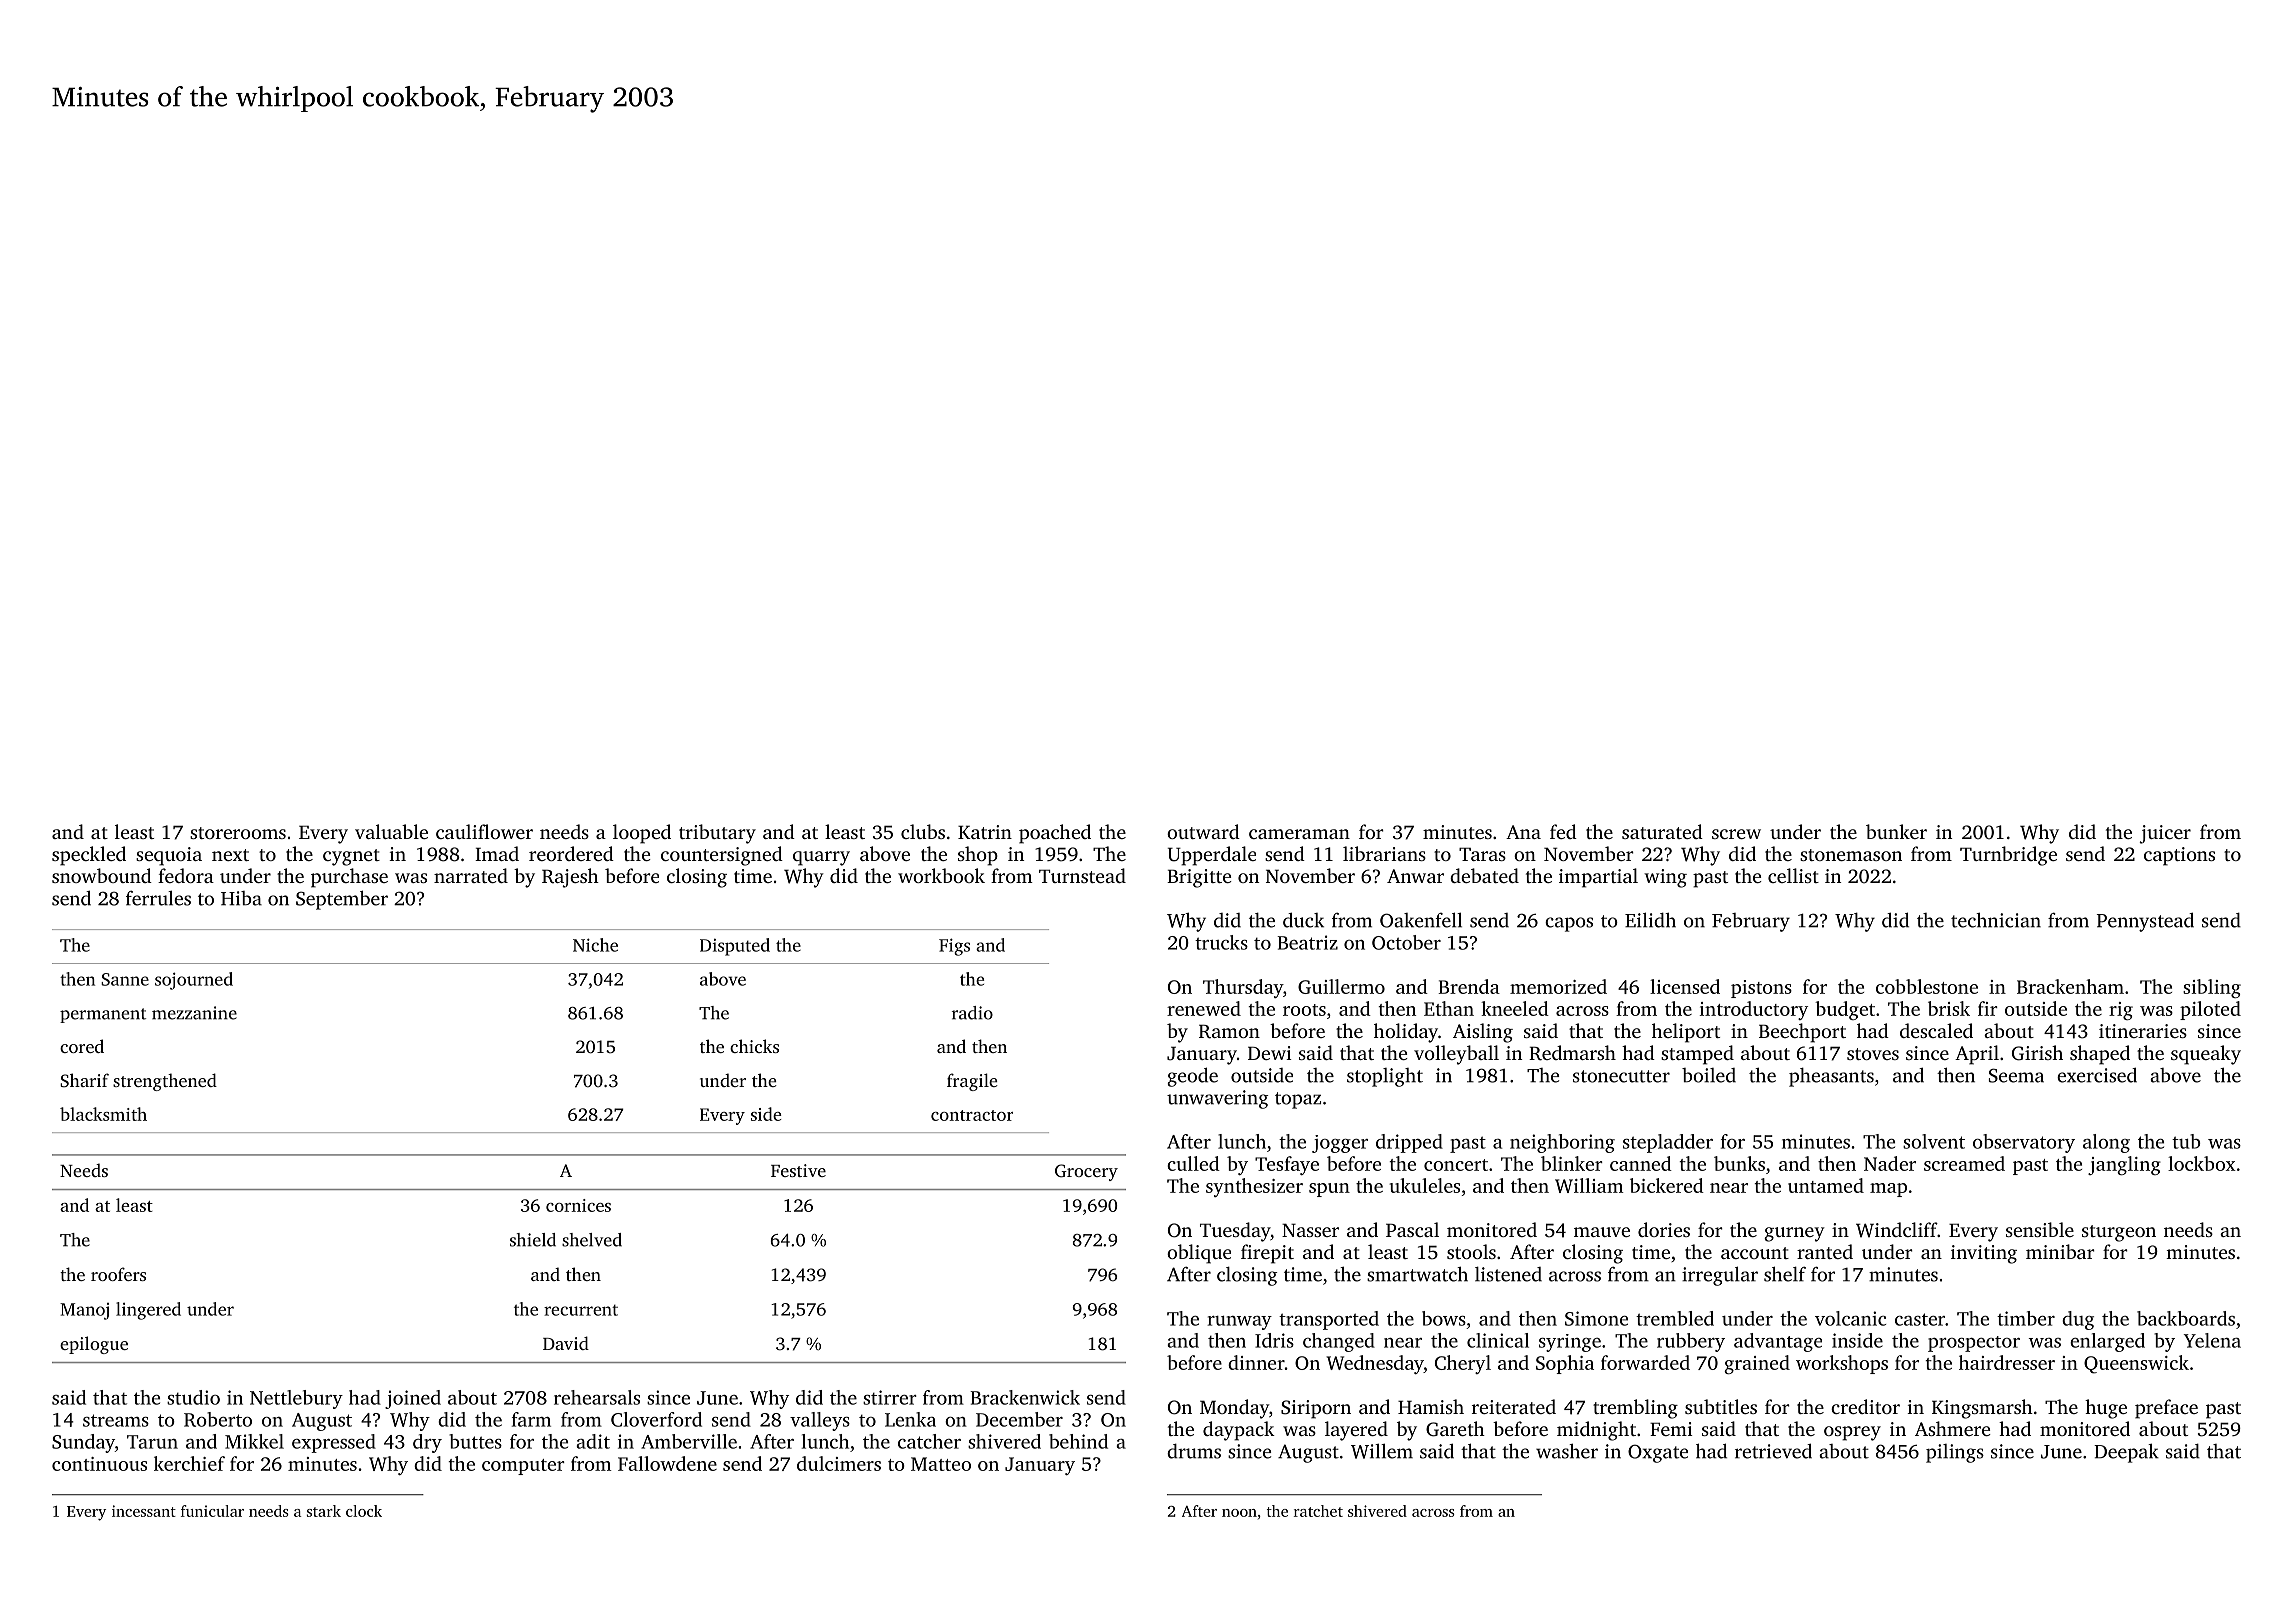 This screenshot has height=1622, width=2293. What do you see at coordinates (1664, 1229) in the screenshot?
I see `dories` at bounding box center [1664, 1229].
